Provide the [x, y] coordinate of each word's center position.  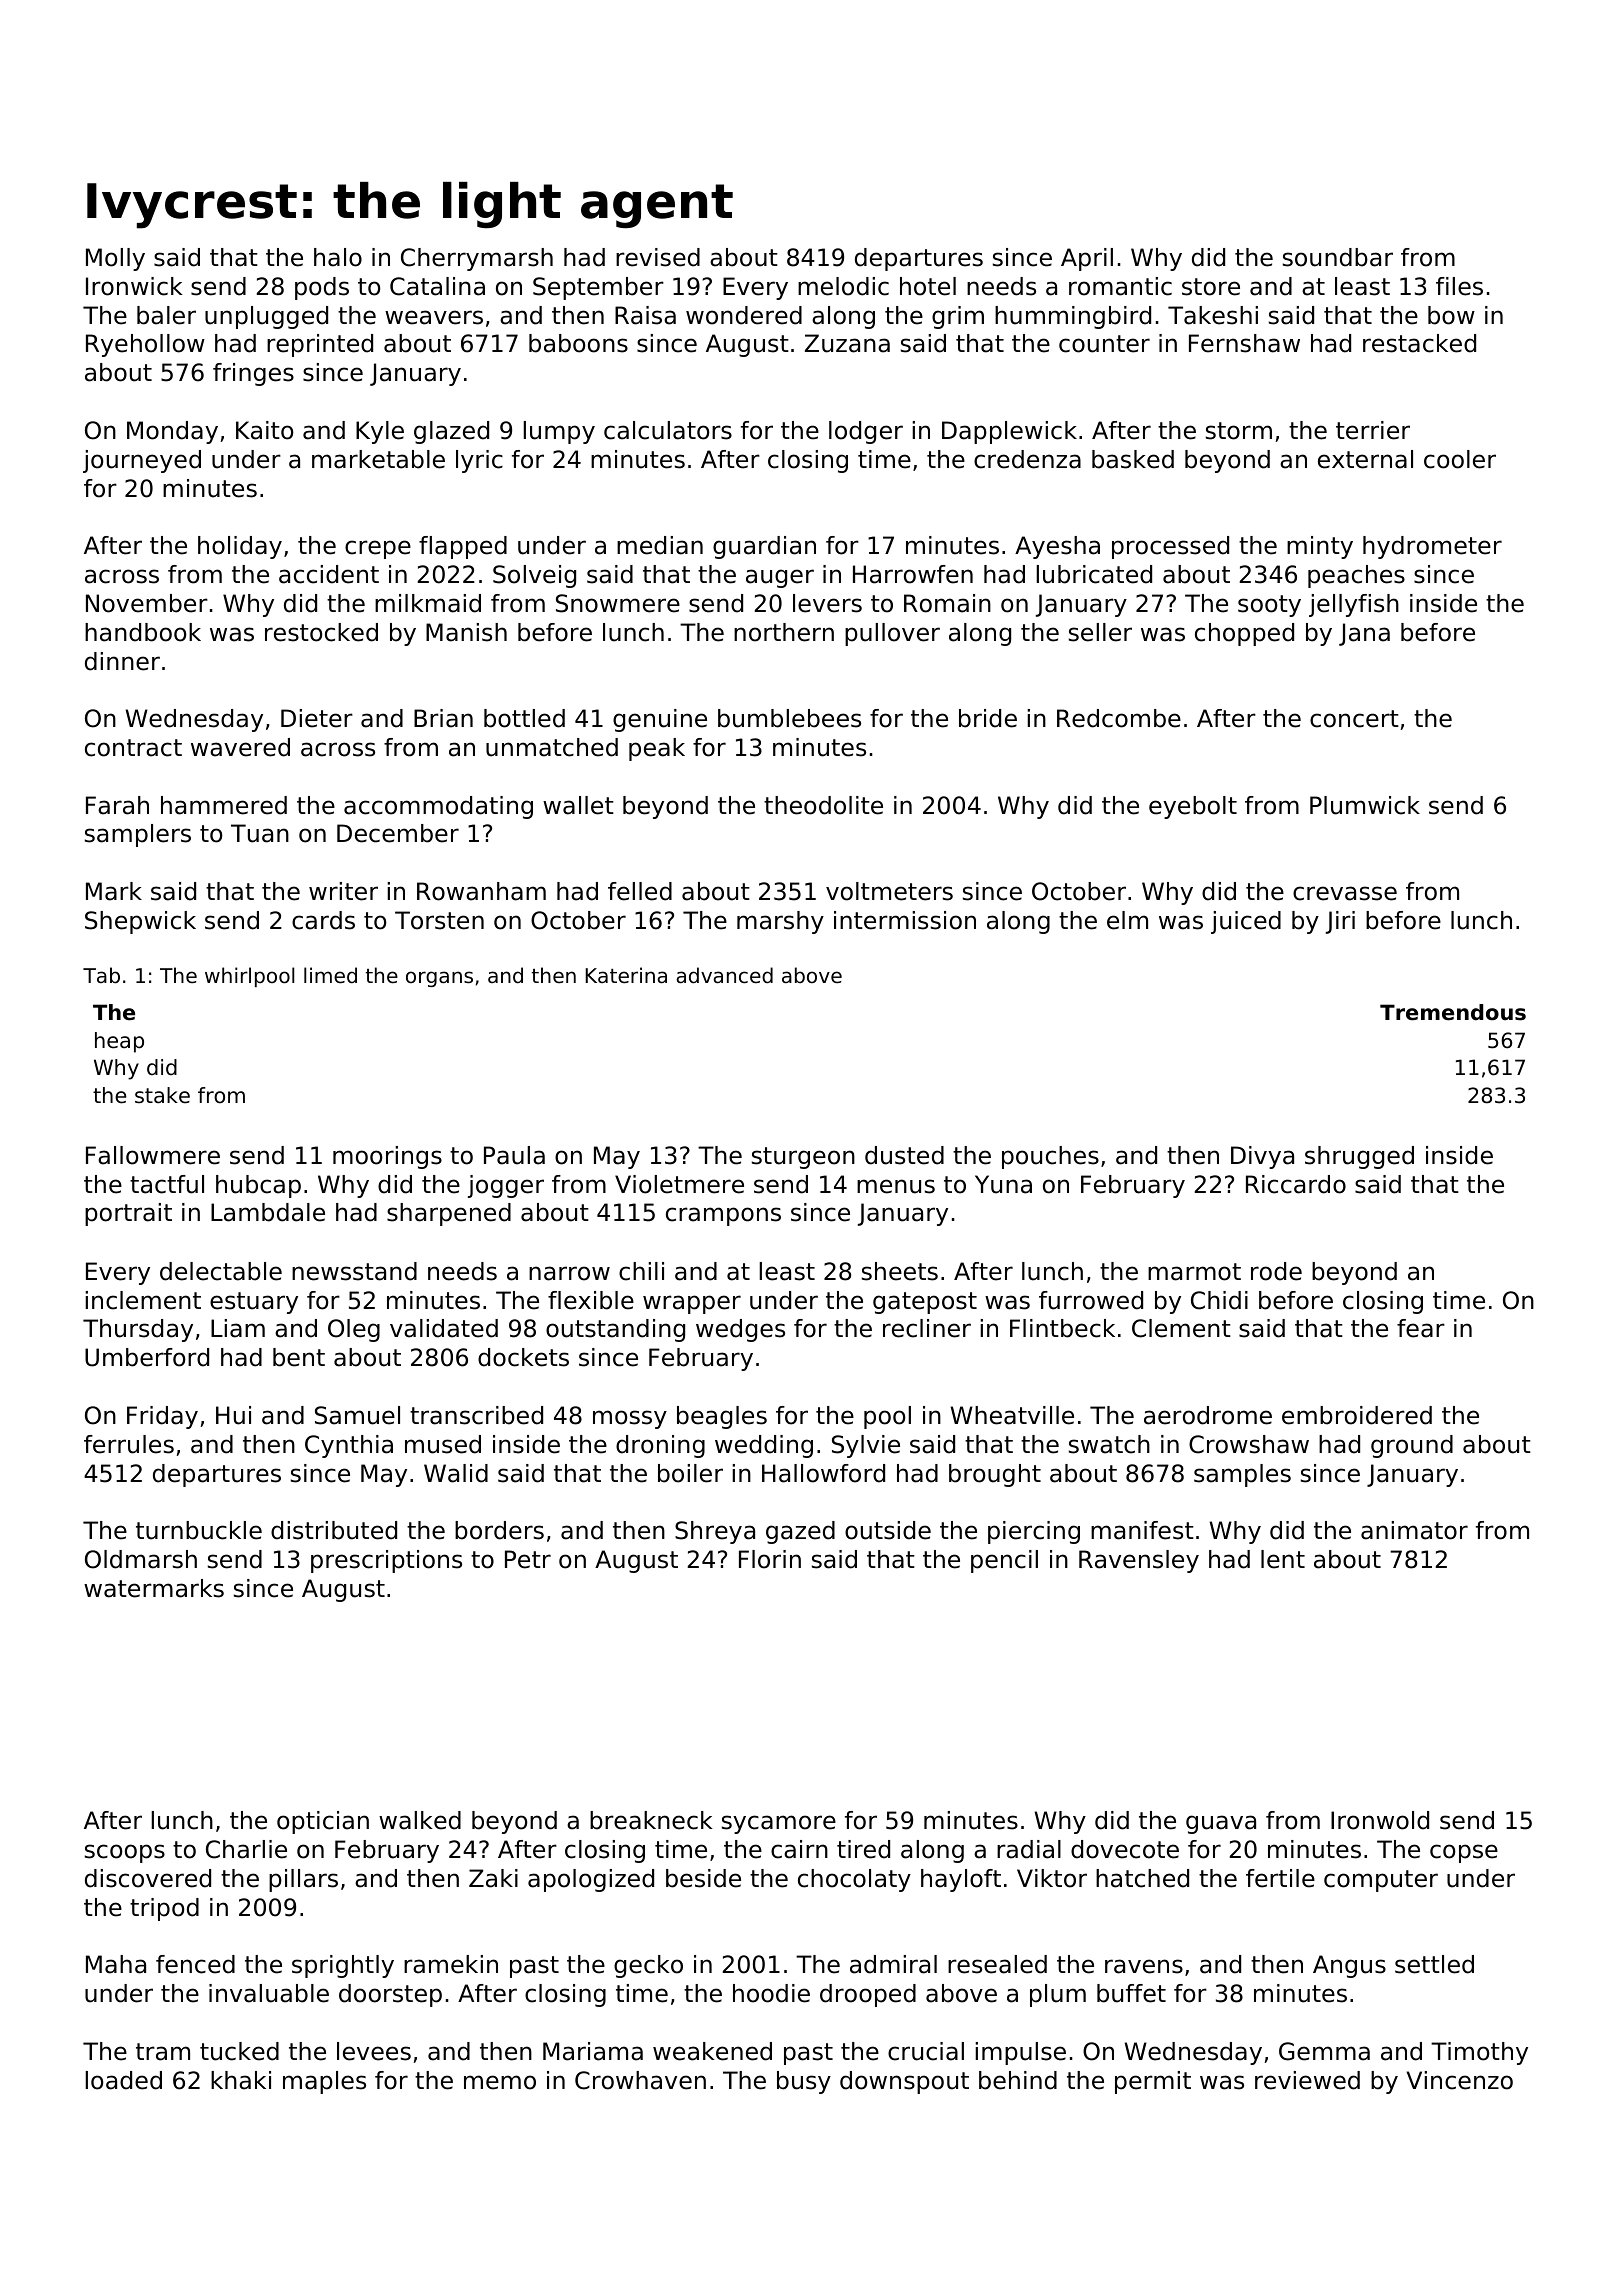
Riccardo [1296, 1184]
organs [439, 979]
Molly [115, 259]
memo [500, 2082]
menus [896, 1186]
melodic [843, 286]
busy [804, 2082]
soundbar [1338, 257]
